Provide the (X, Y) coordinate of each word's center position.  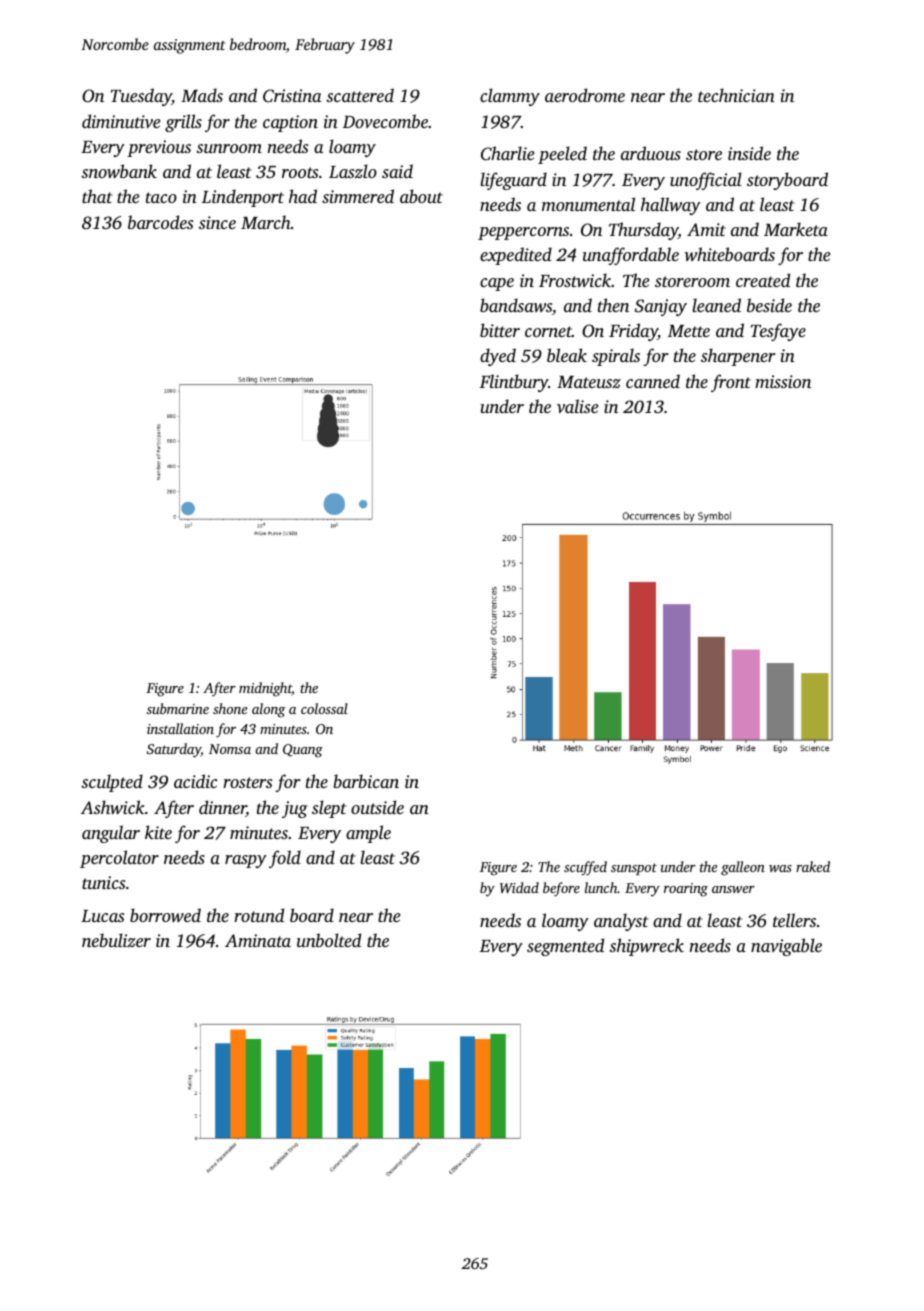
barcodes (160, 222)
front (731, 383)
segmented (565, 947)
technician (736, 95)
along (268, 710)
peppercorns (523, 233)
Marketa (796, 229)
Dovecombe (385, 121)
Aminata (258, 940)
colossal (324, 708)
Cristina (292, 96)
